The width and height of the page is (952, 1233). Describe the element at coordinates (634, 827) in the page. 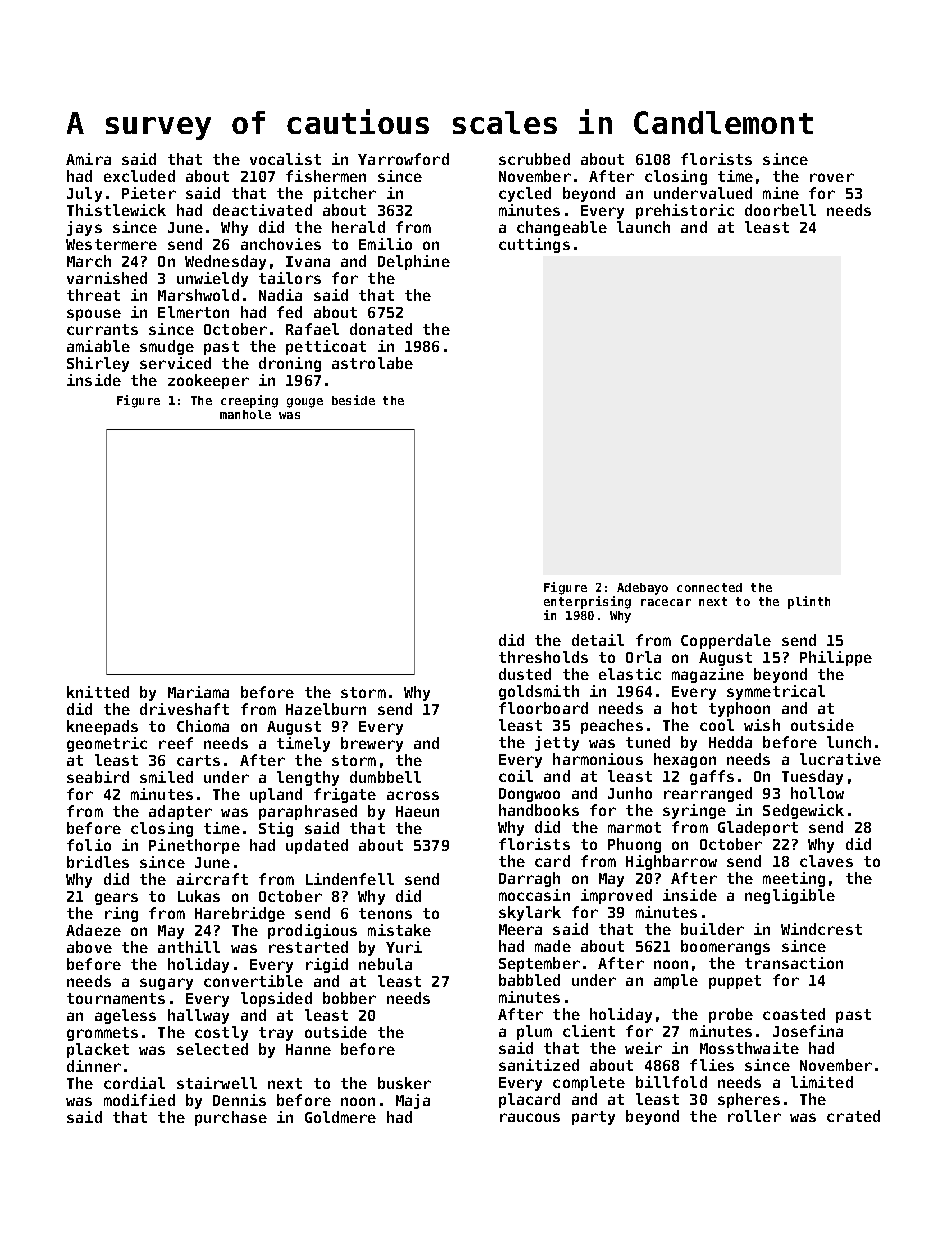

I see `marmot` at that location.
